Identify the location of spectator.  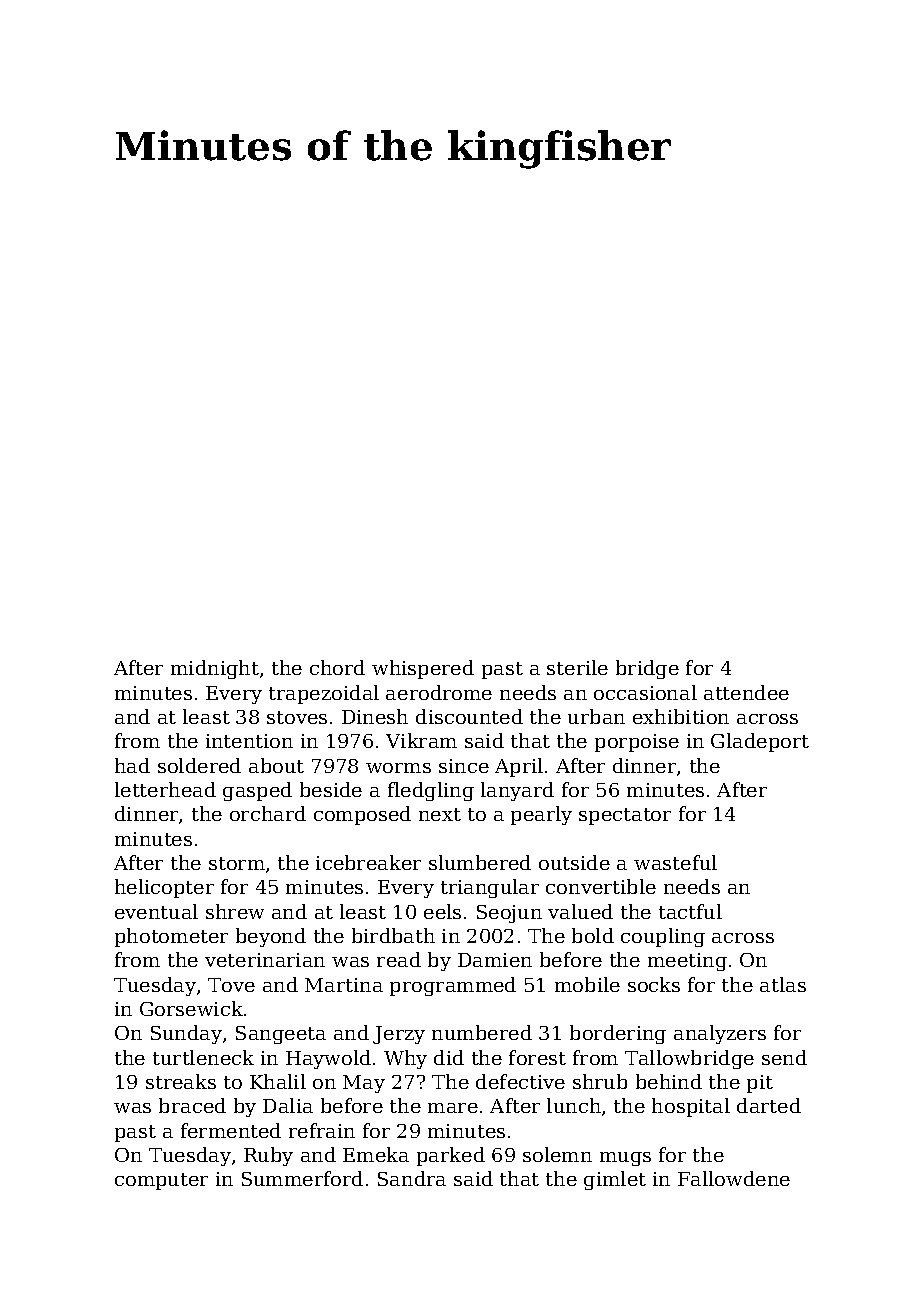
(625, 816).
